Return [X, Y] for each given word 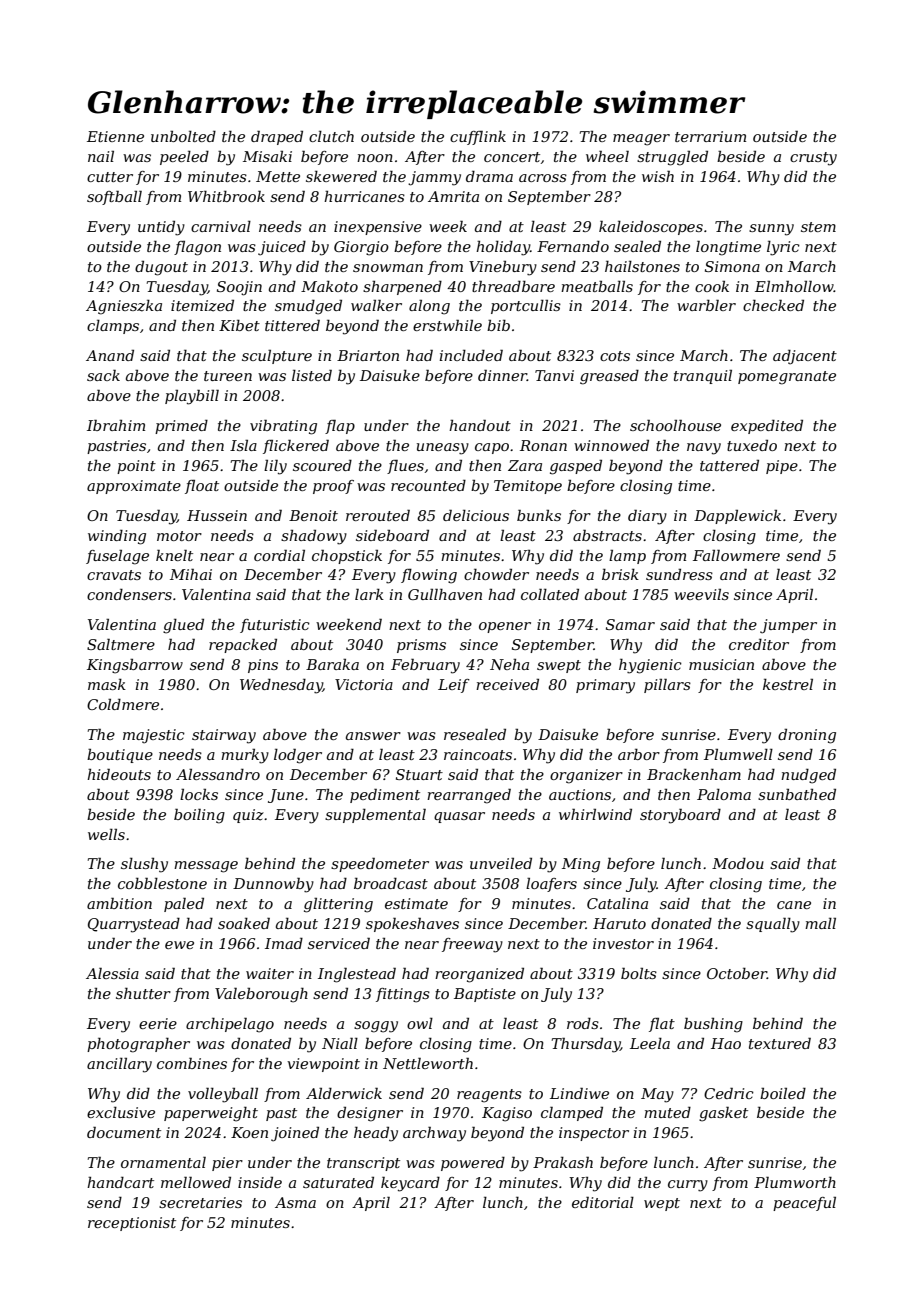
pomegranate [787, 378]
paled [184, 904]
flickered [296, 446]
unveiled [501, 863]
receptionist [132, 1224]
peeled [184, 158]
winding [117, 537]
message [206, 867]
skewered [341, 176]
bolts [639, 973]
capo [492, 448]
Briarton [368, 355]
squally [773, 925]
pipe [782, 467]
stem [818, 227]
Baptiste [485, 995]
